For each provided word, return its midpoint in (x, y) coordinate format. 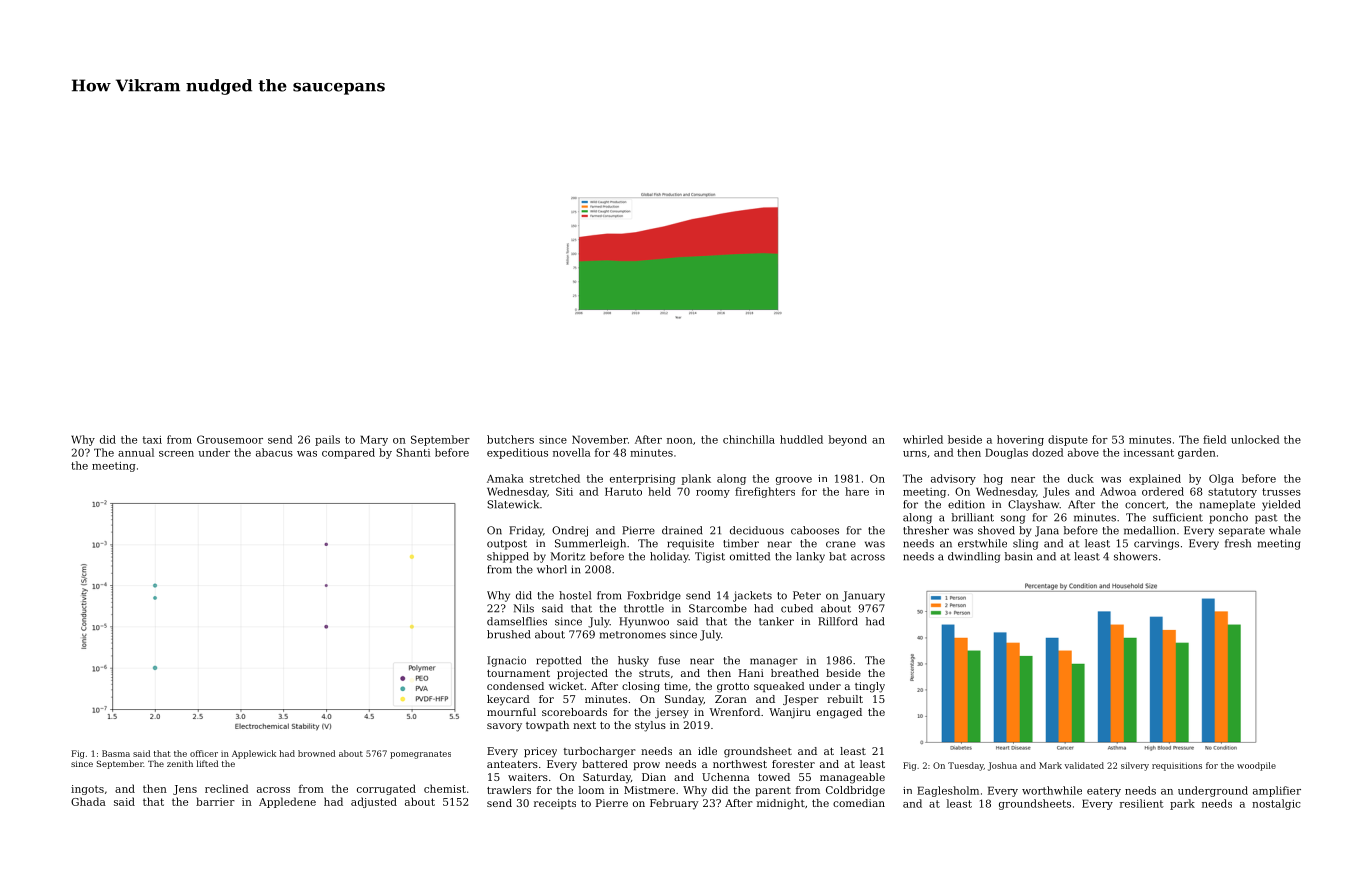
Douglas (1006, 453)
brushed (508, 634)
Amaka (505, 478)
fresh (1238, 543)
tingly (870, 687)
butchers (510, 439)
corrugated (386, 789)
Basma (116, 753)
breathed (795, 673)
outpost (507, 545)
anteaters (512, 764)
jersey (672, 713)
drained (682, 530)
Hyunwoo (644, 622)
